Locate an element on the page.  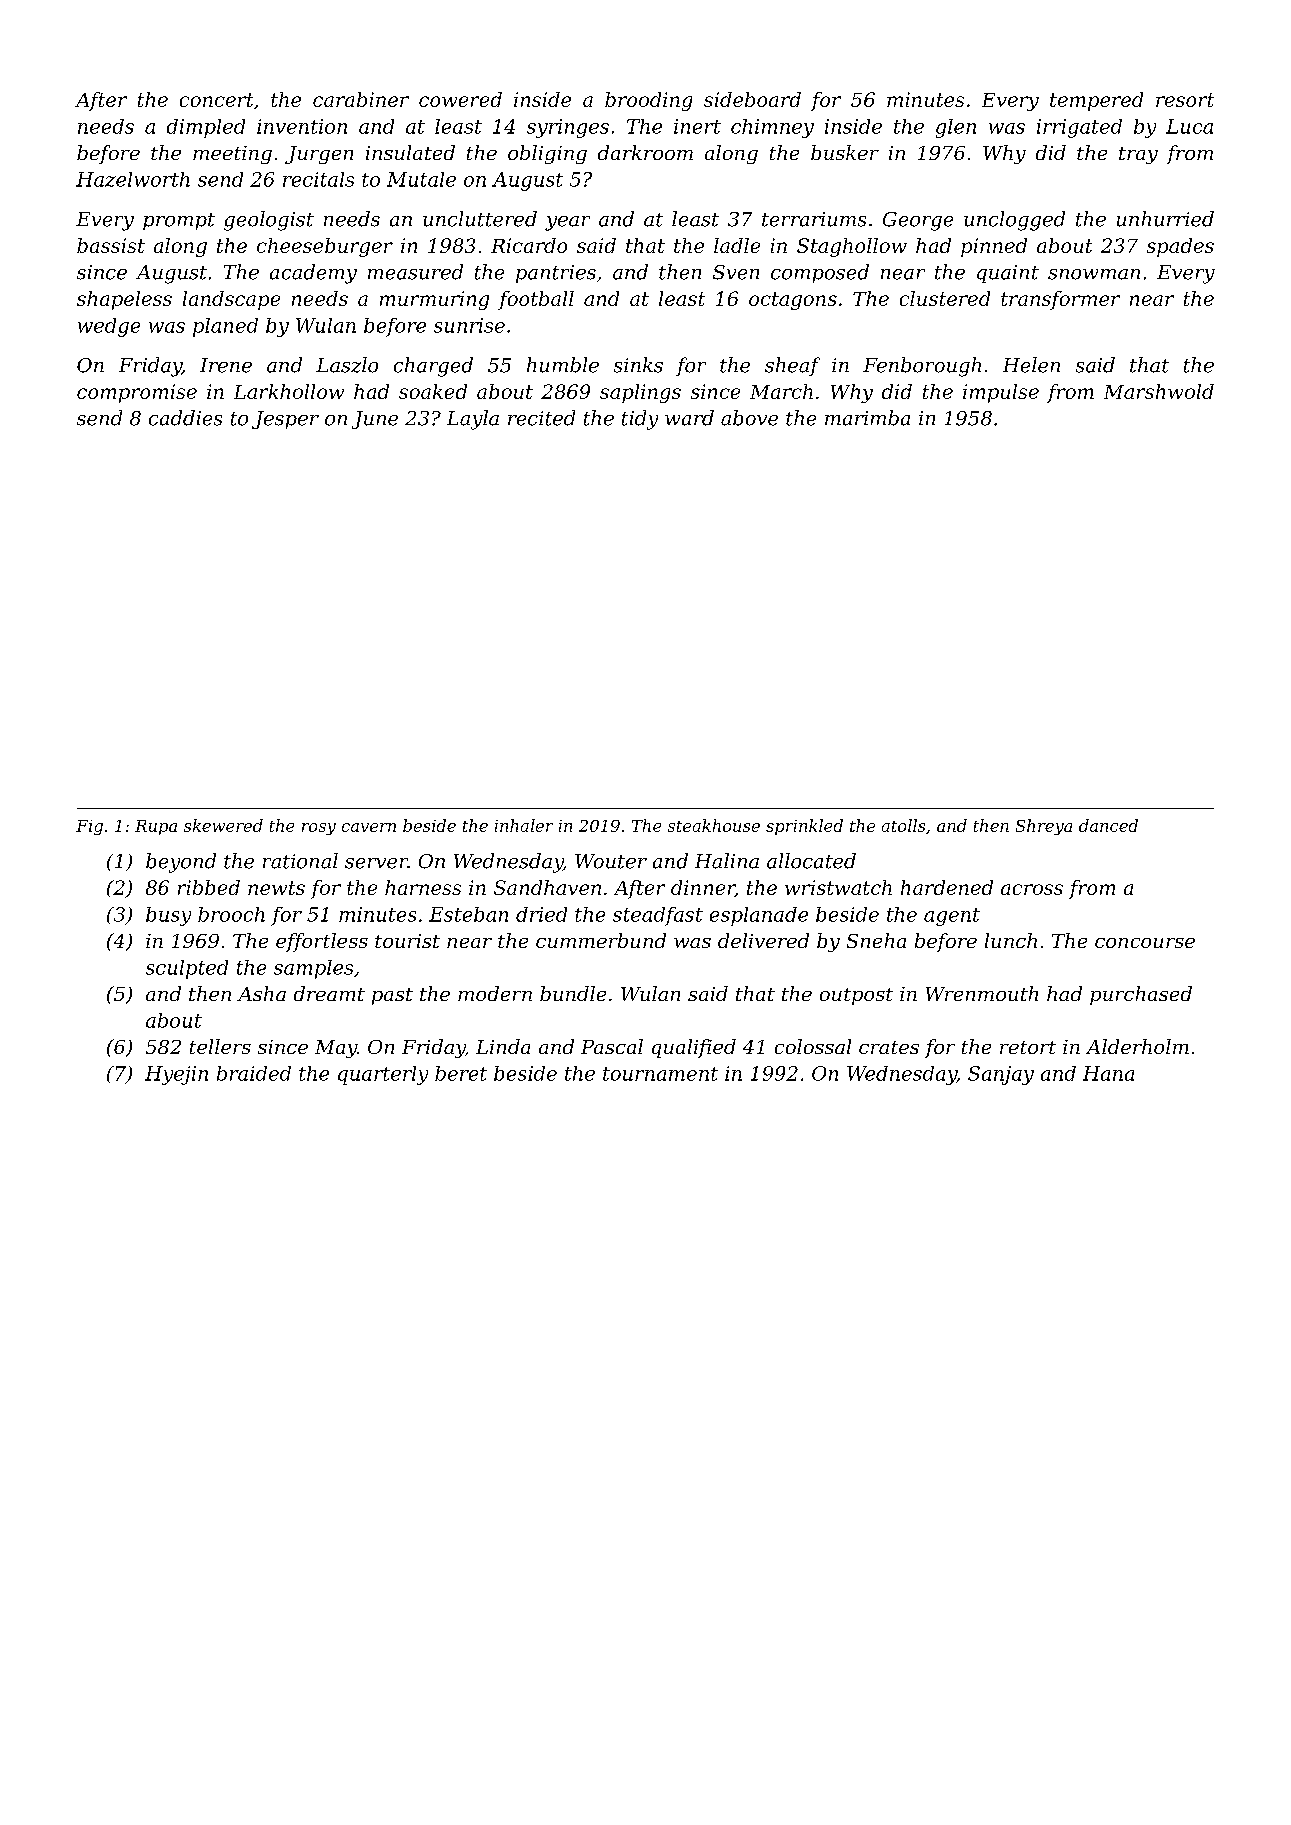
snowman is located at coordinates (1094, 274).
